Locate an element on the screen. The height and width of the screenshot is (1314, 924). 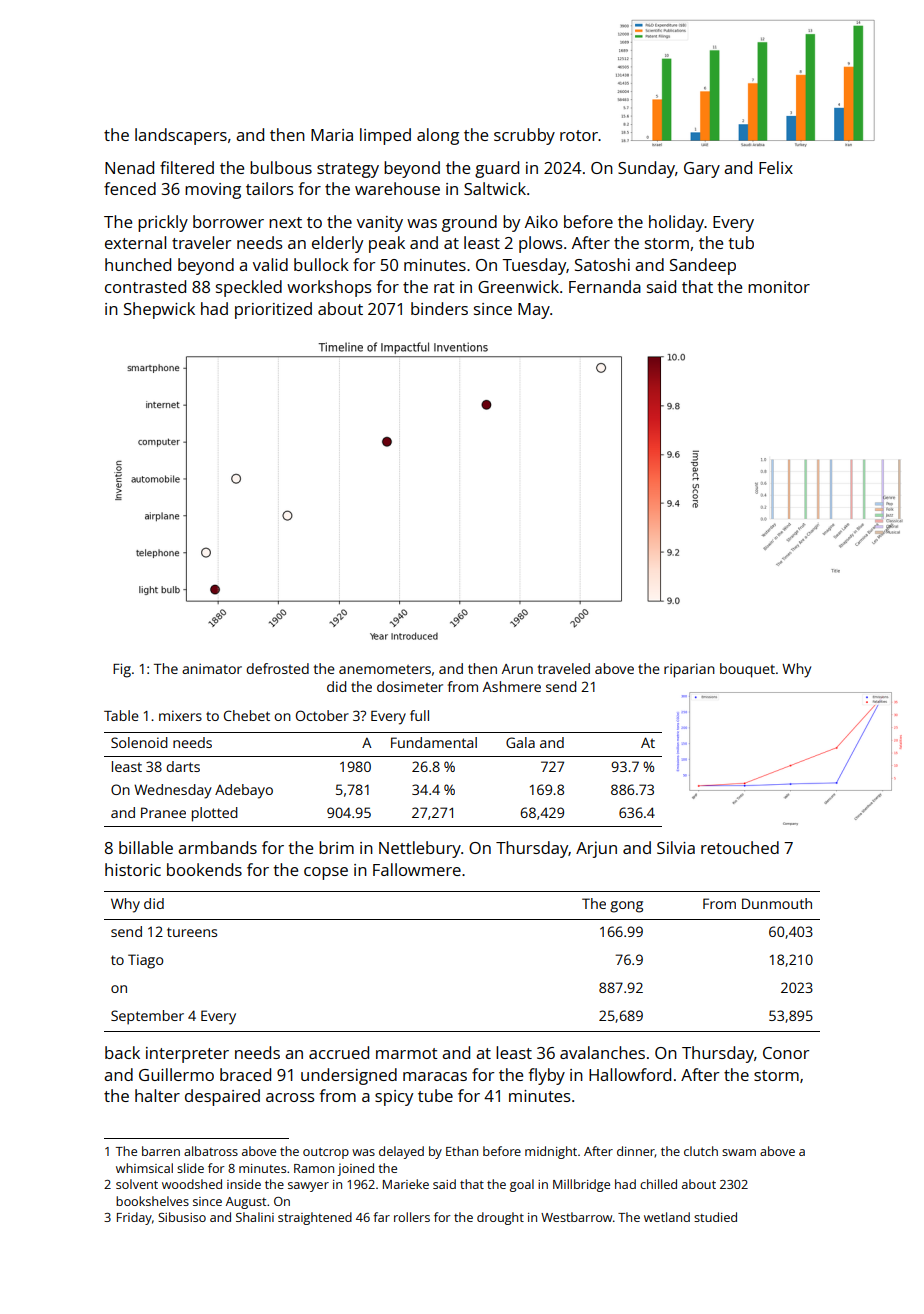
Maria is located at coordinates (332, 135).
